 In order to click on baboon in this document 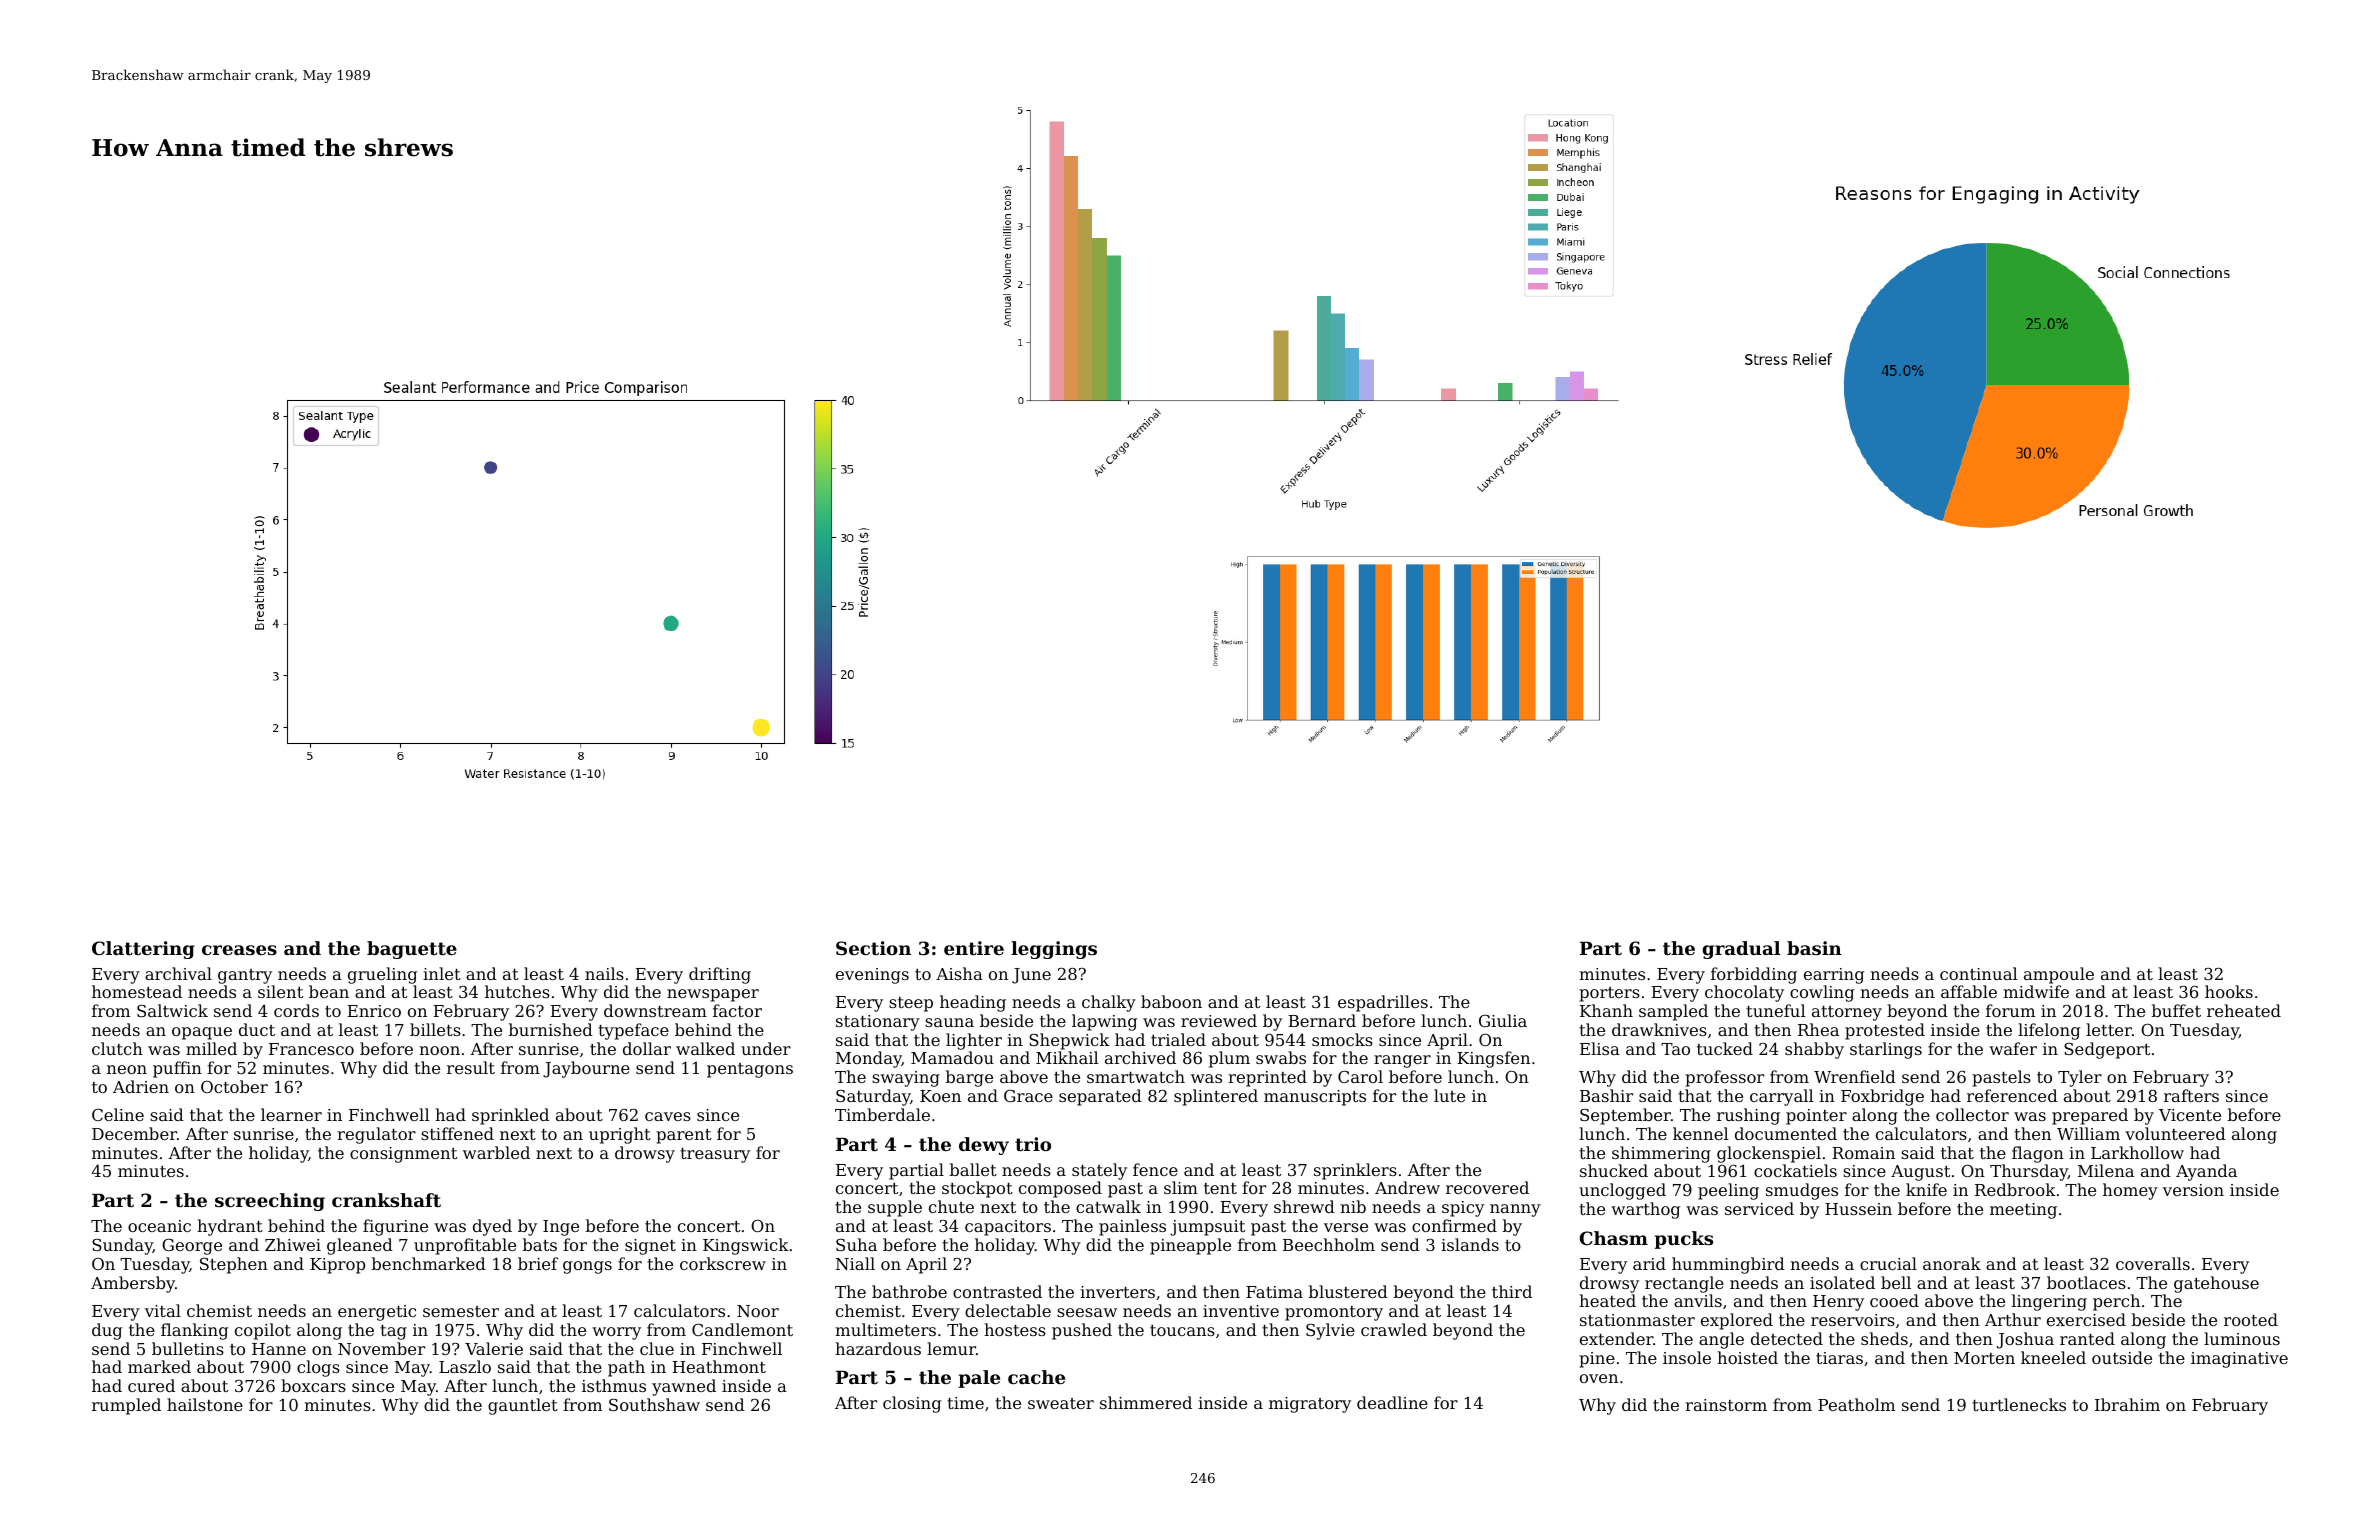, I will do `click(1171, 1001)`.
